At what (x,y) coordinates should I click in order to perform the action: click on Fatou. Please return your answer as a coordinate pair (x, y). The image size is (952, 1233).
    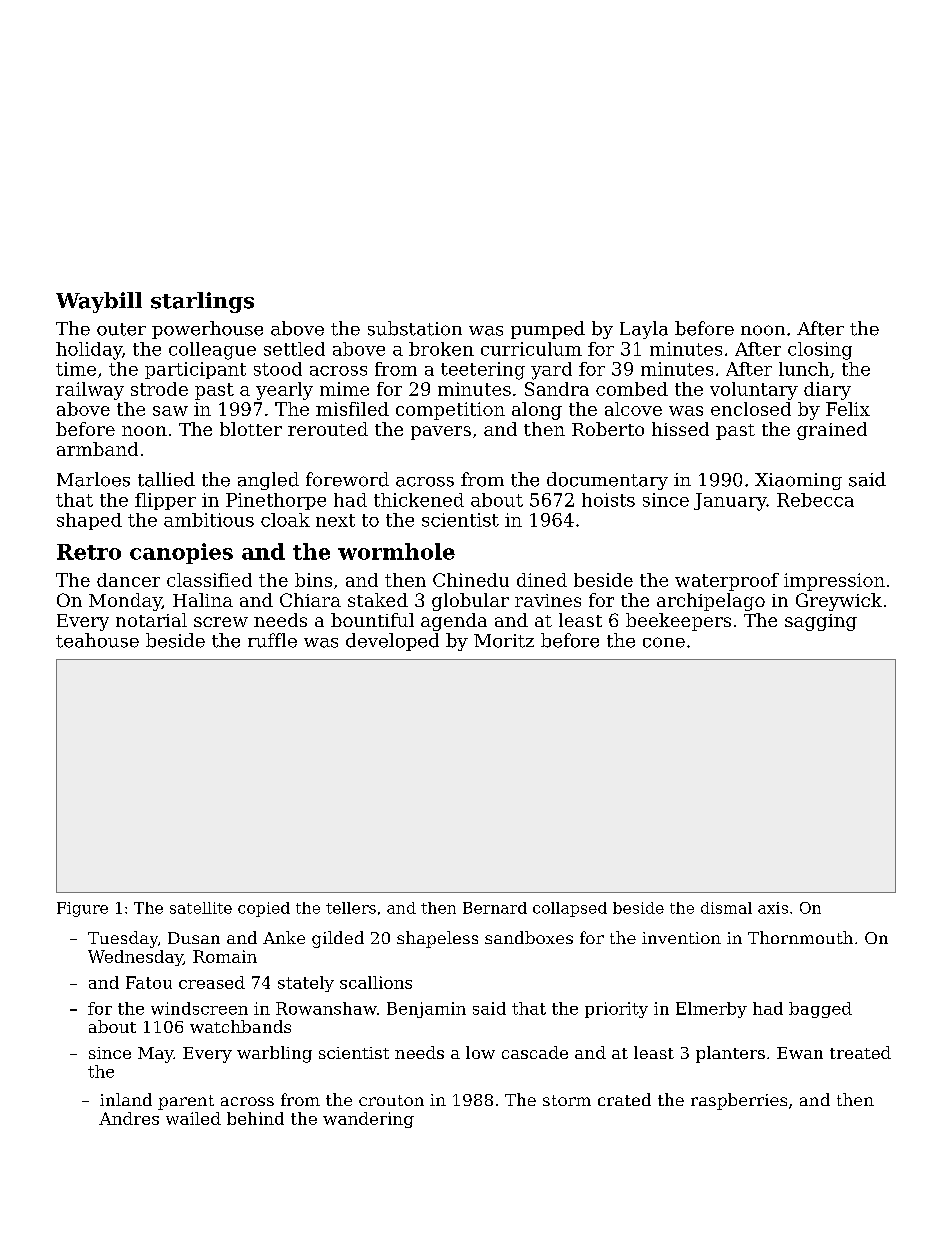
    Looking at the image, I should click on (149, 982).
